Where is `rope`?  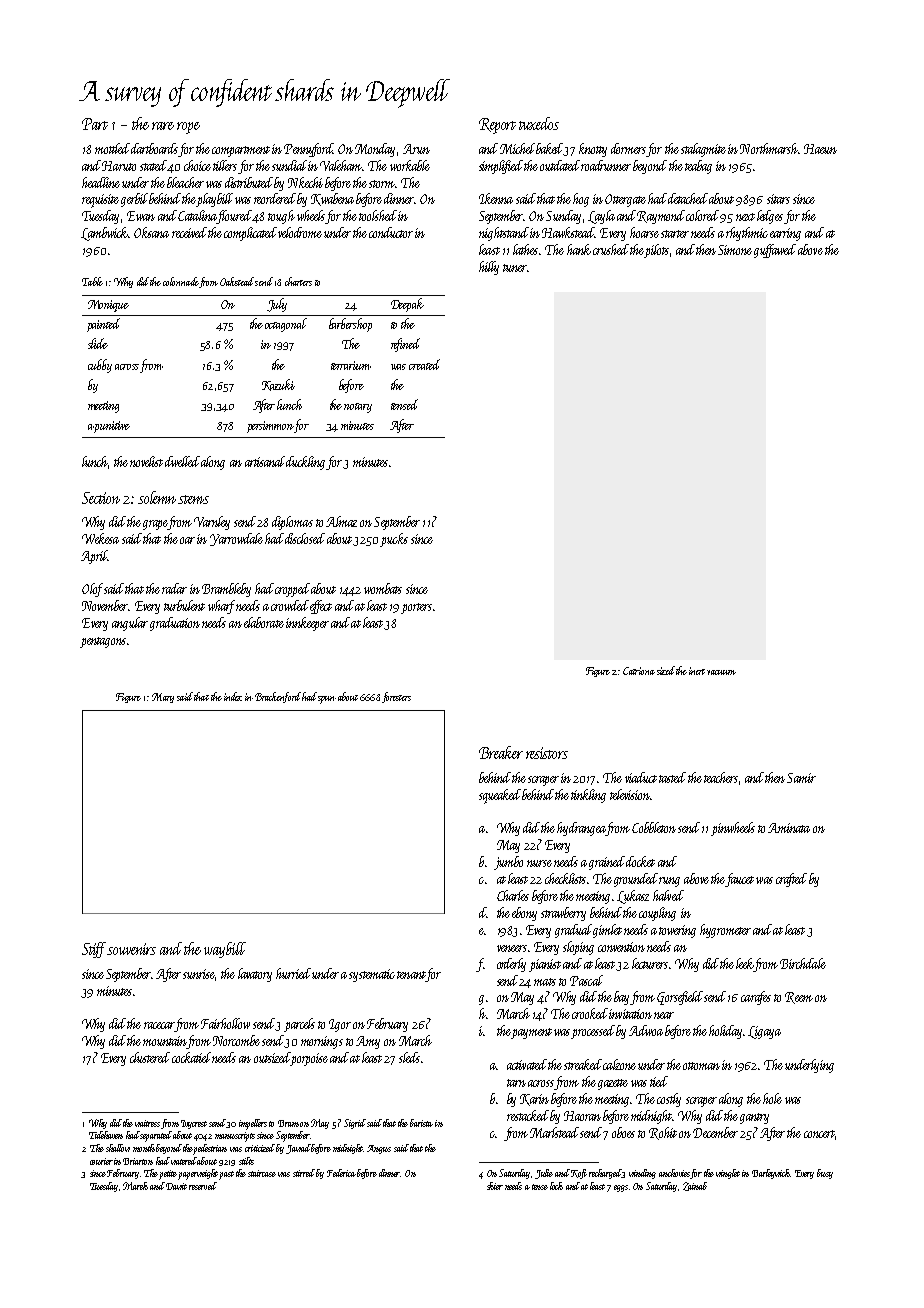
rope is located at coordinates (188, 128).
